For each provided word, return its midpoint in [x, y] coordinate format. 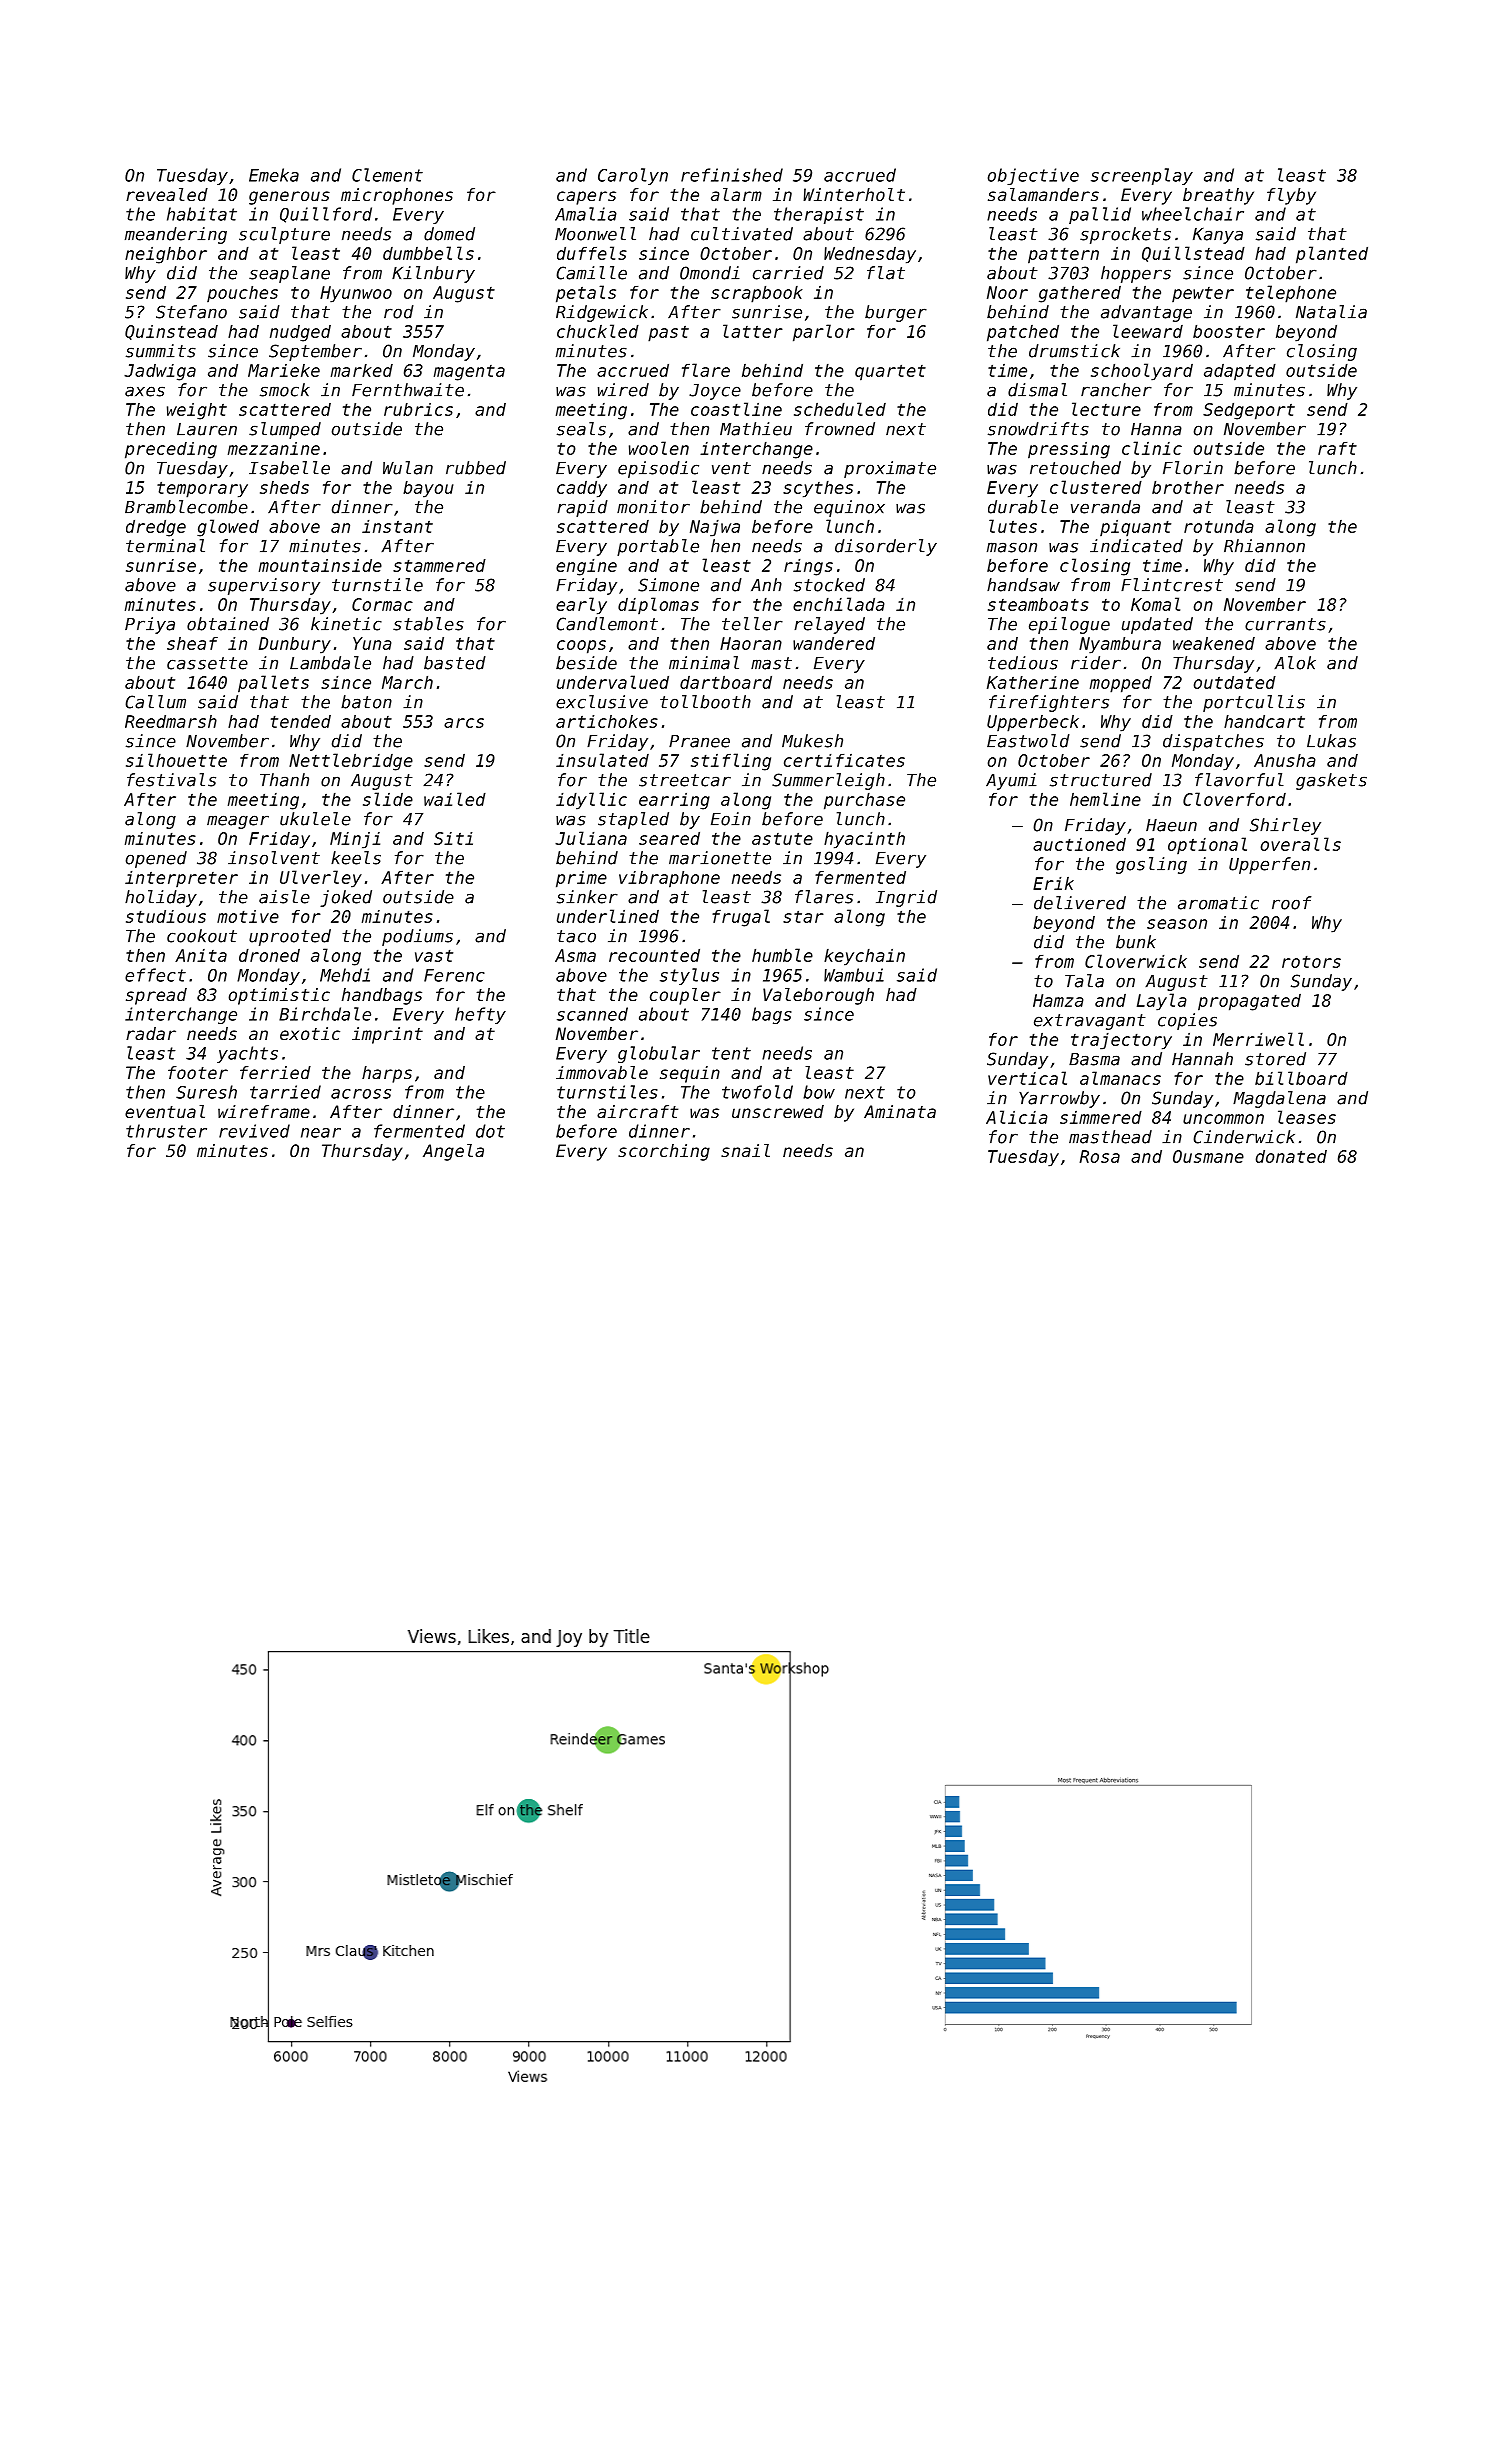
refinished [732, 175]
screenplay [1142, 176]
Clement [387, 175]
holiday [161, 898]
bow [819, 1092]
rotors [1311, 961]
